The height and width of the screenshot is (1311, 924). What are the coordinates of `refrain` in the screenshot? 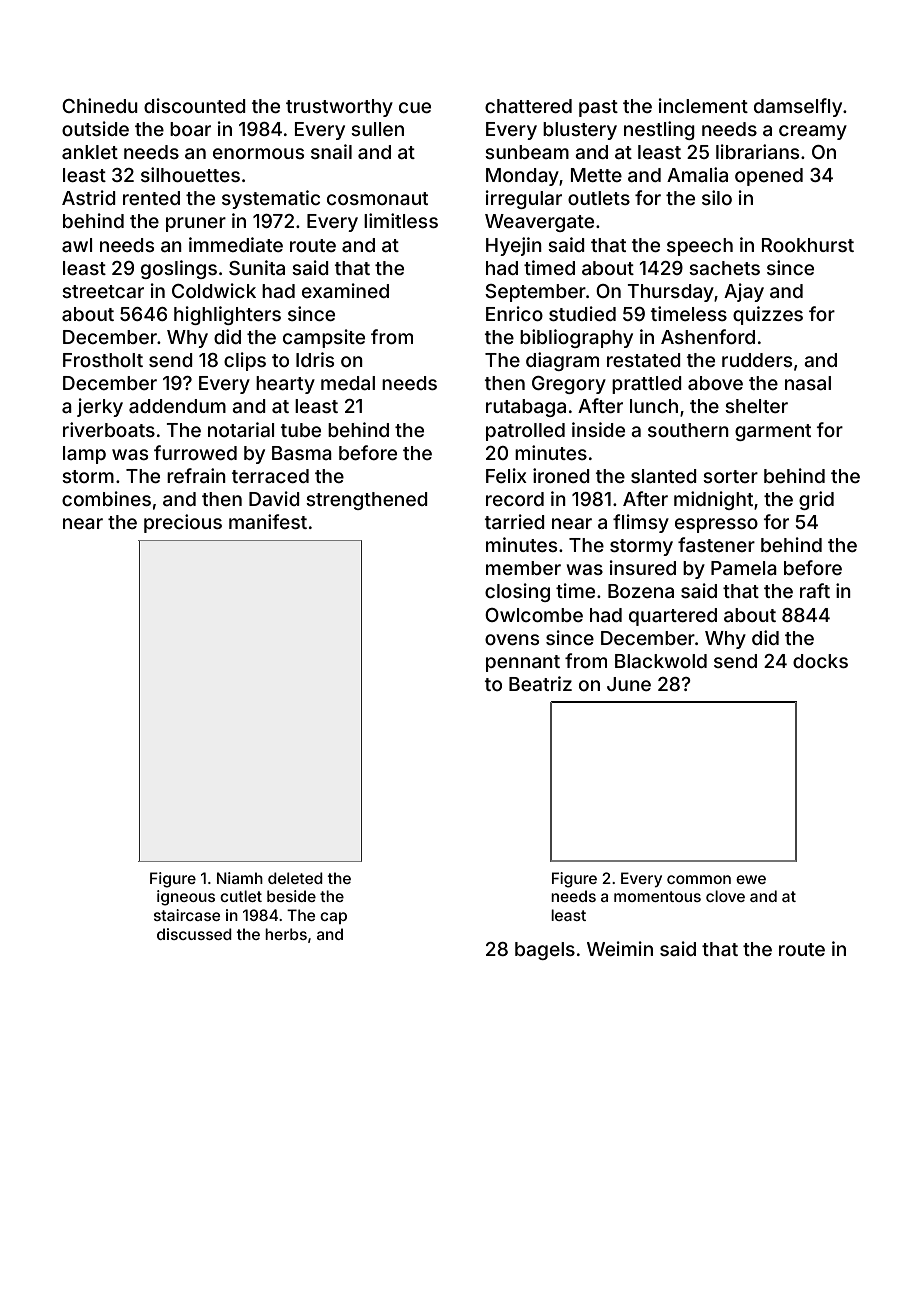 It's located at (196, 475).
